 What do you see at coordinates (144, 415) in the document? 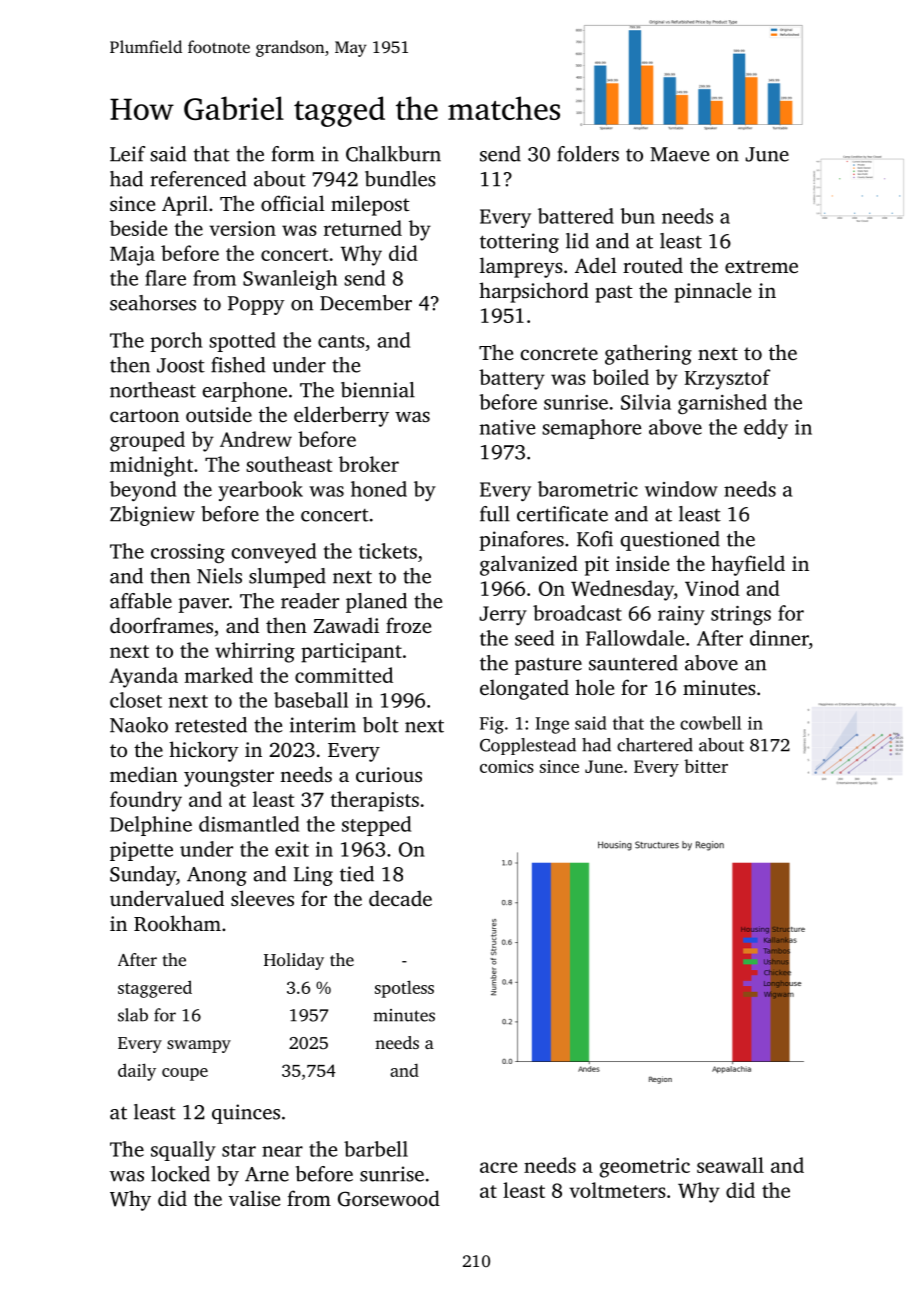
I see `cartoon` at bounding box center [144, 415].
